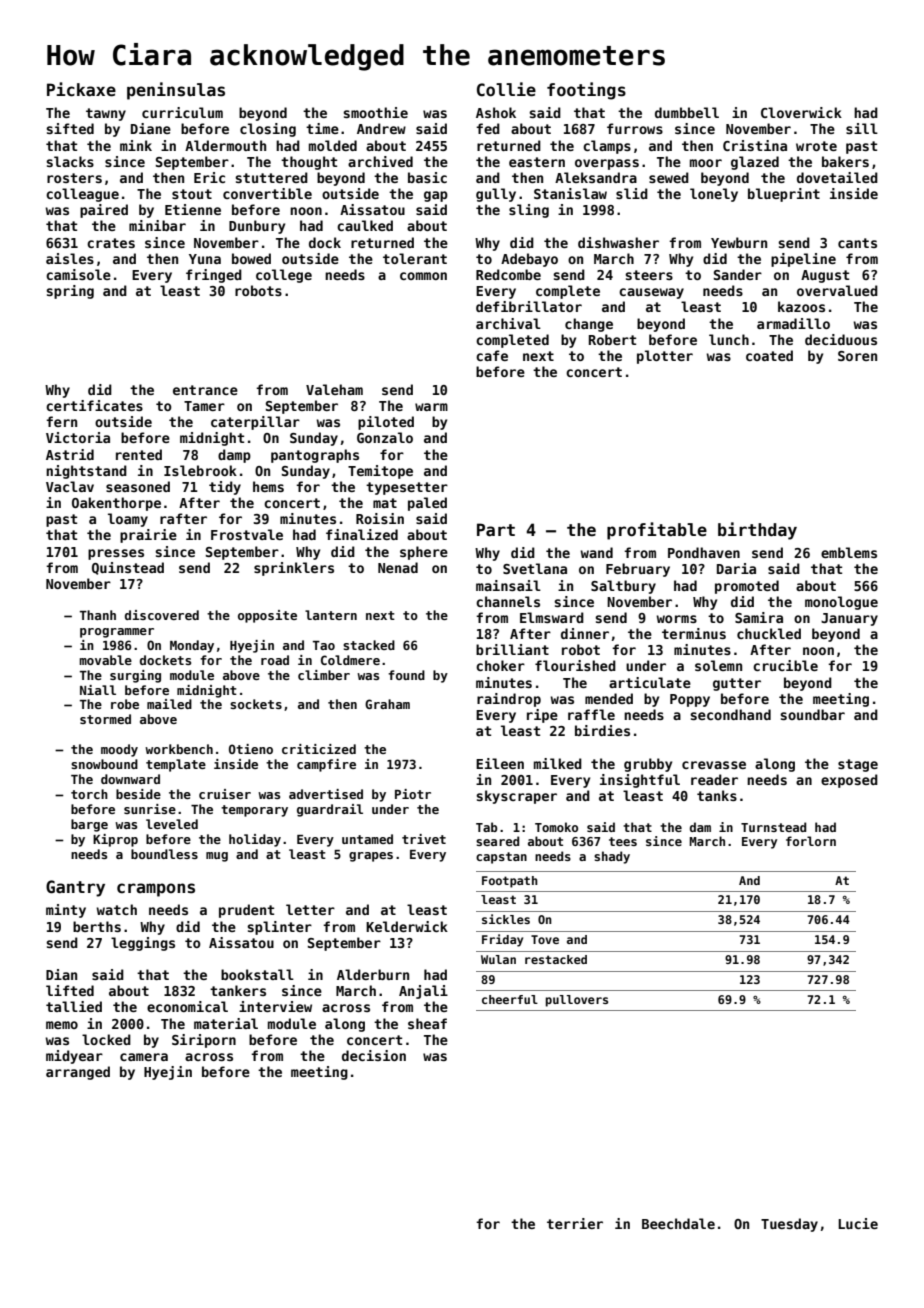 The image size is (924, 1308). Describe the element at coordinates (773, 827) in the page. I see `Turnstead` at that location.
